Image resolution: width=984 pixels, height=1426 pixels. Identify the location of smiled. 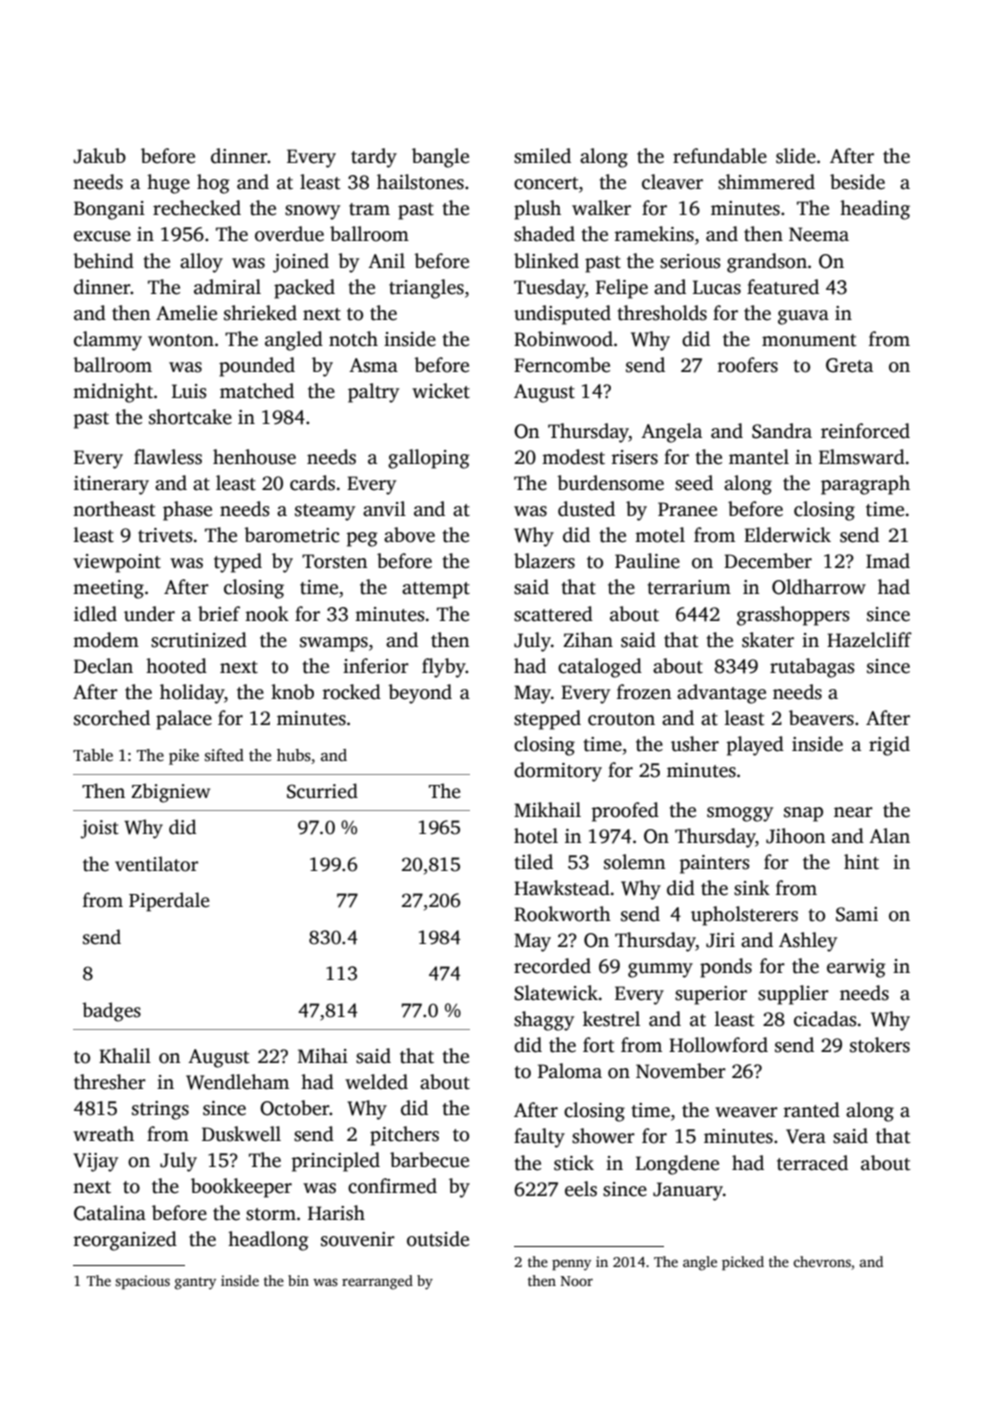
(542, 156).
